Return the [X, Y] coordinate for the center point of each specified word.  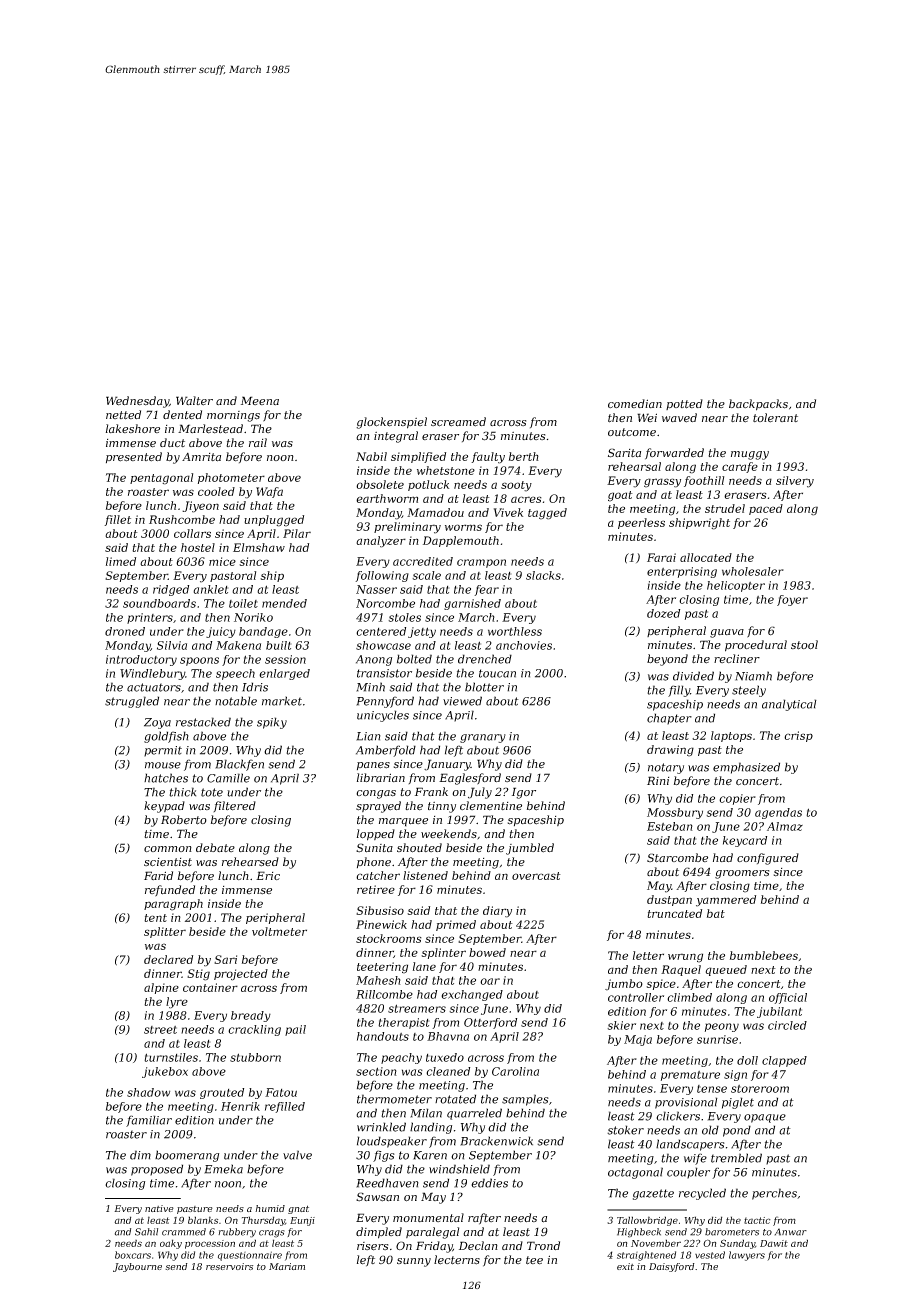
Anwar [791, 1232]
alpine [161, 988]
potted [684, 404]
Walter [194, 401]
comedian [635, 403]
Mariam [287, 1266]
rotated [455, 1099]
